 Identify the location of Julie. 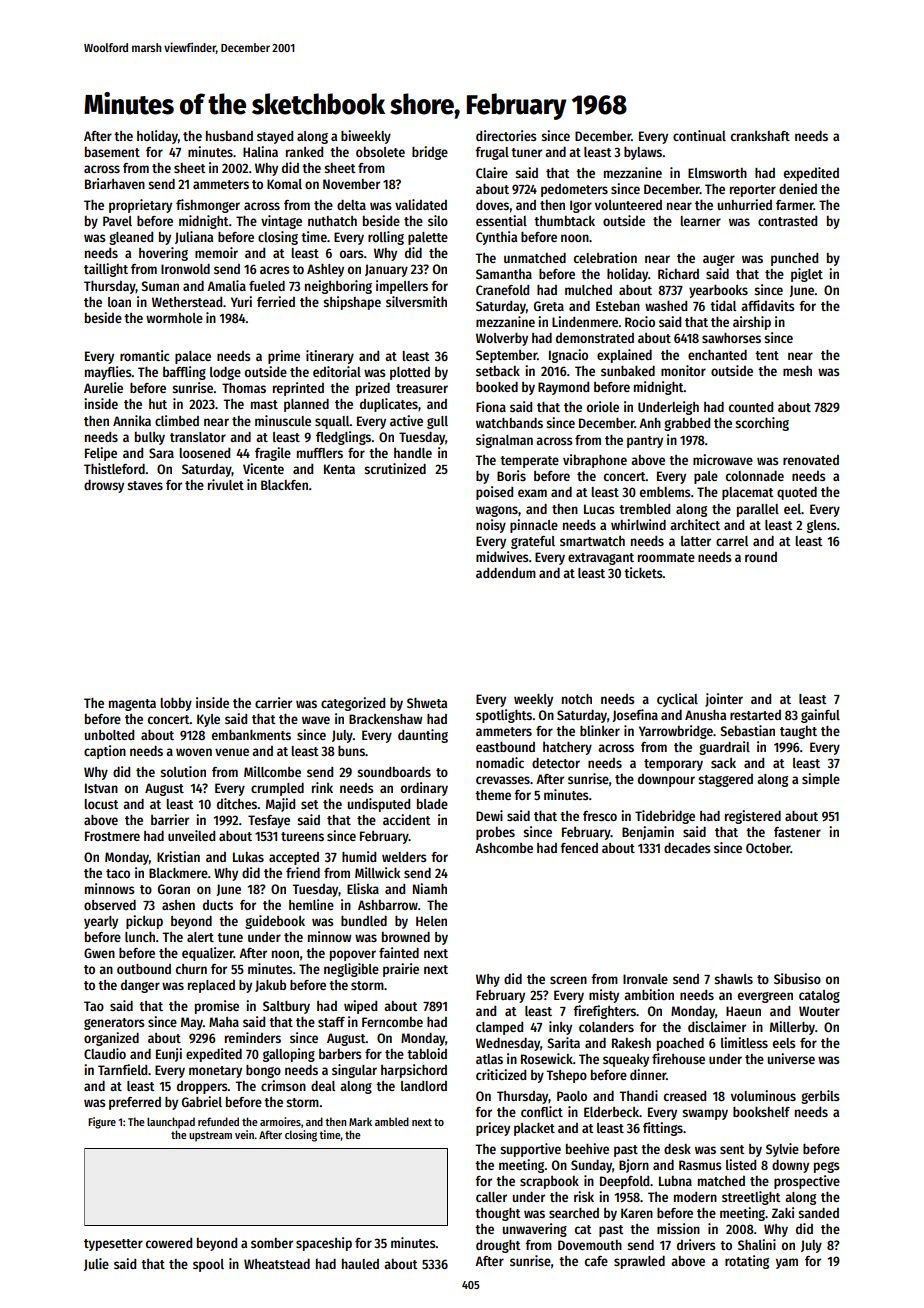
(96, 1264).
